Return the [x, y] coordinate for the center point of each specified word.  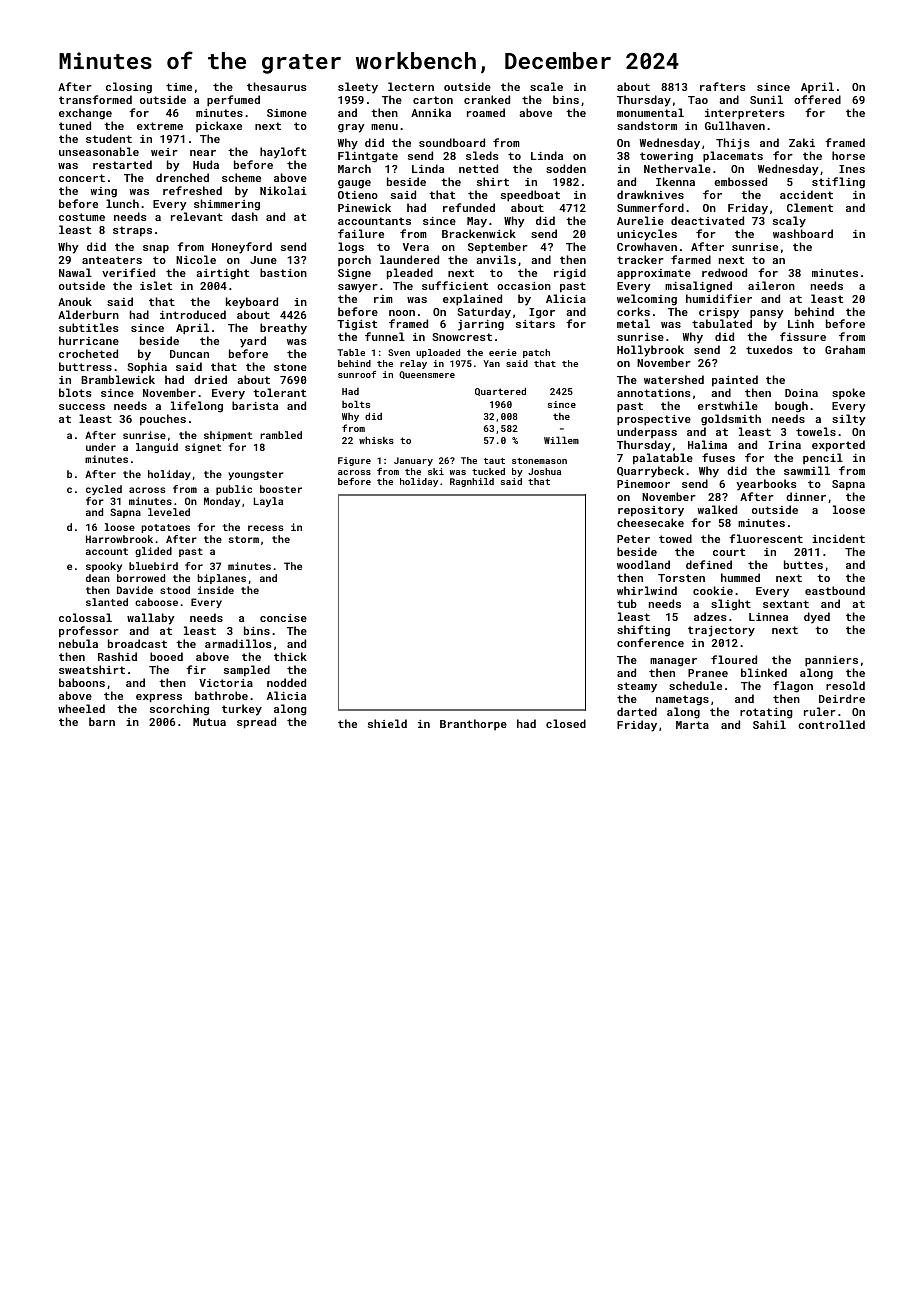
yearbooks [767, 485]
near [203, 153]
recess [266, 528]
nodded [286, 682]
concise [283, 618]
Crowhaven [647, 246]
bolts [356, 404]
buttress [85, 366]
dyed [817, 618]
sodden [566, 168]
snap [156, 249]
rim [383, 299]
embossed [740, 181]
